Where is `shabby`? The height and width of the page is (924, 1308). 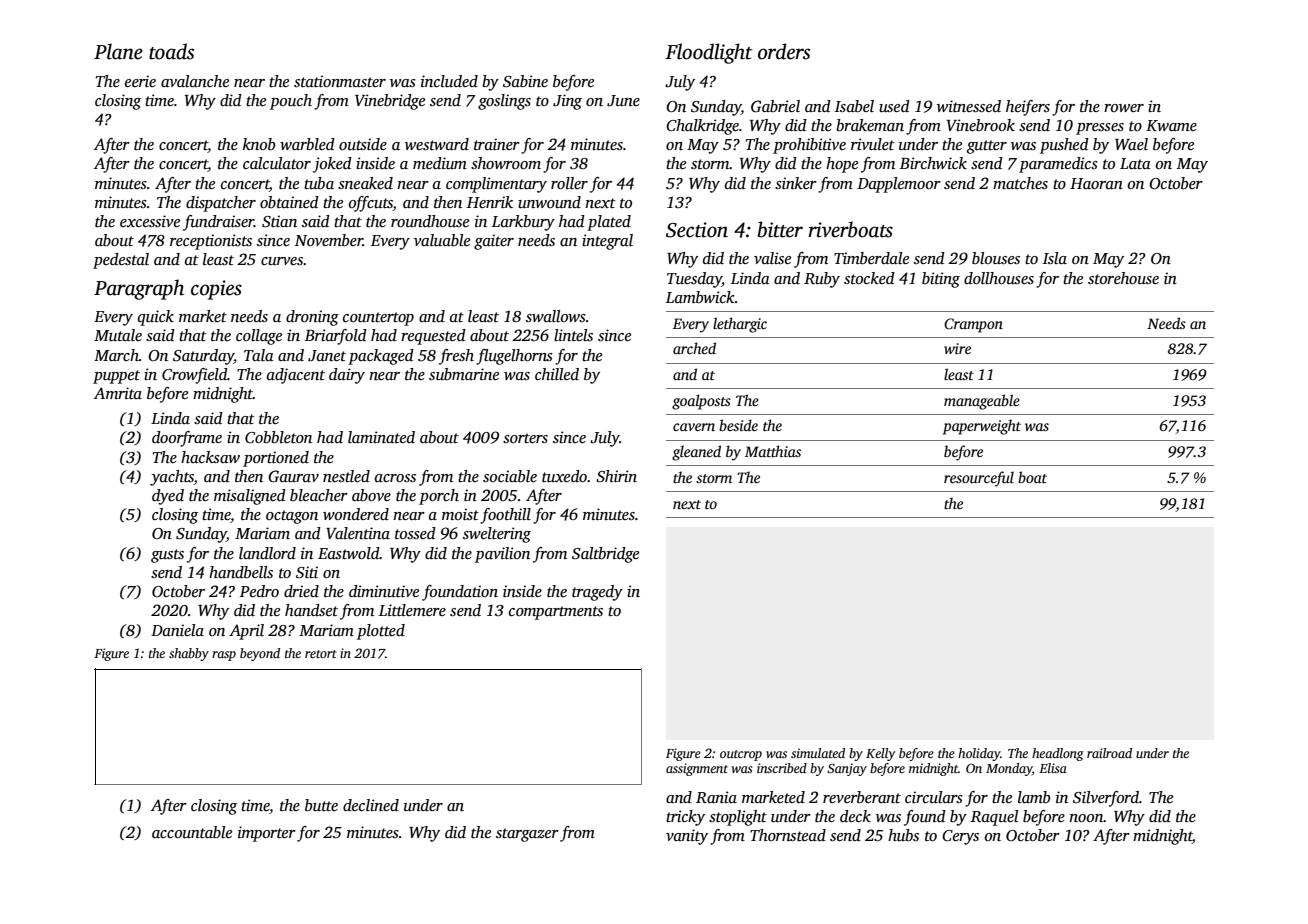 shabby is located at coordinates (189, 654).
